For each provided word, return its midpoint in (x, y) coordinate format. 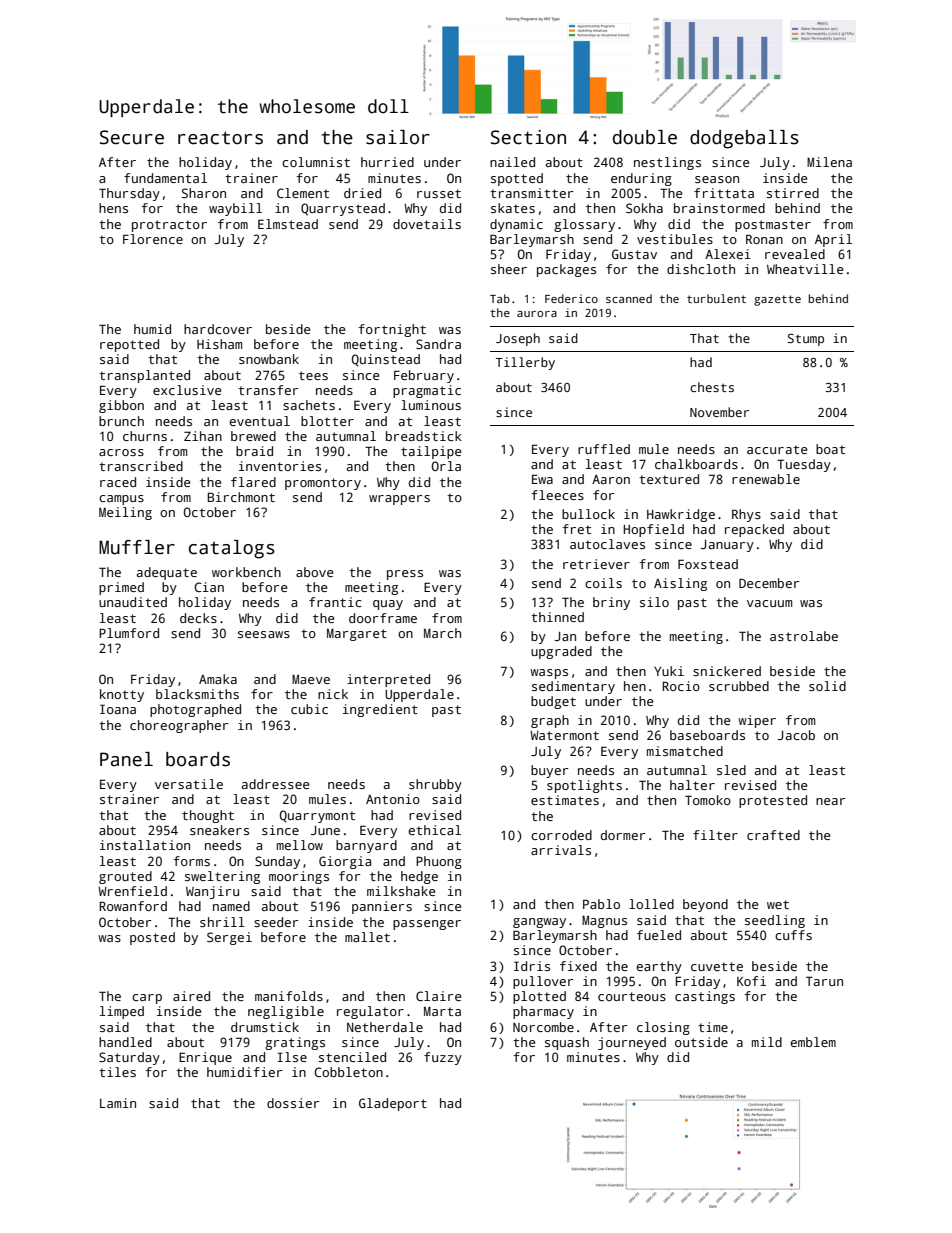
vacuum (769, 603)
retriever (596, 564)
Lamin (118, 1103)
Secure (132, 137)
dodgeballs (744, 139)
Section (528, 137)
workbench (246, 572)
